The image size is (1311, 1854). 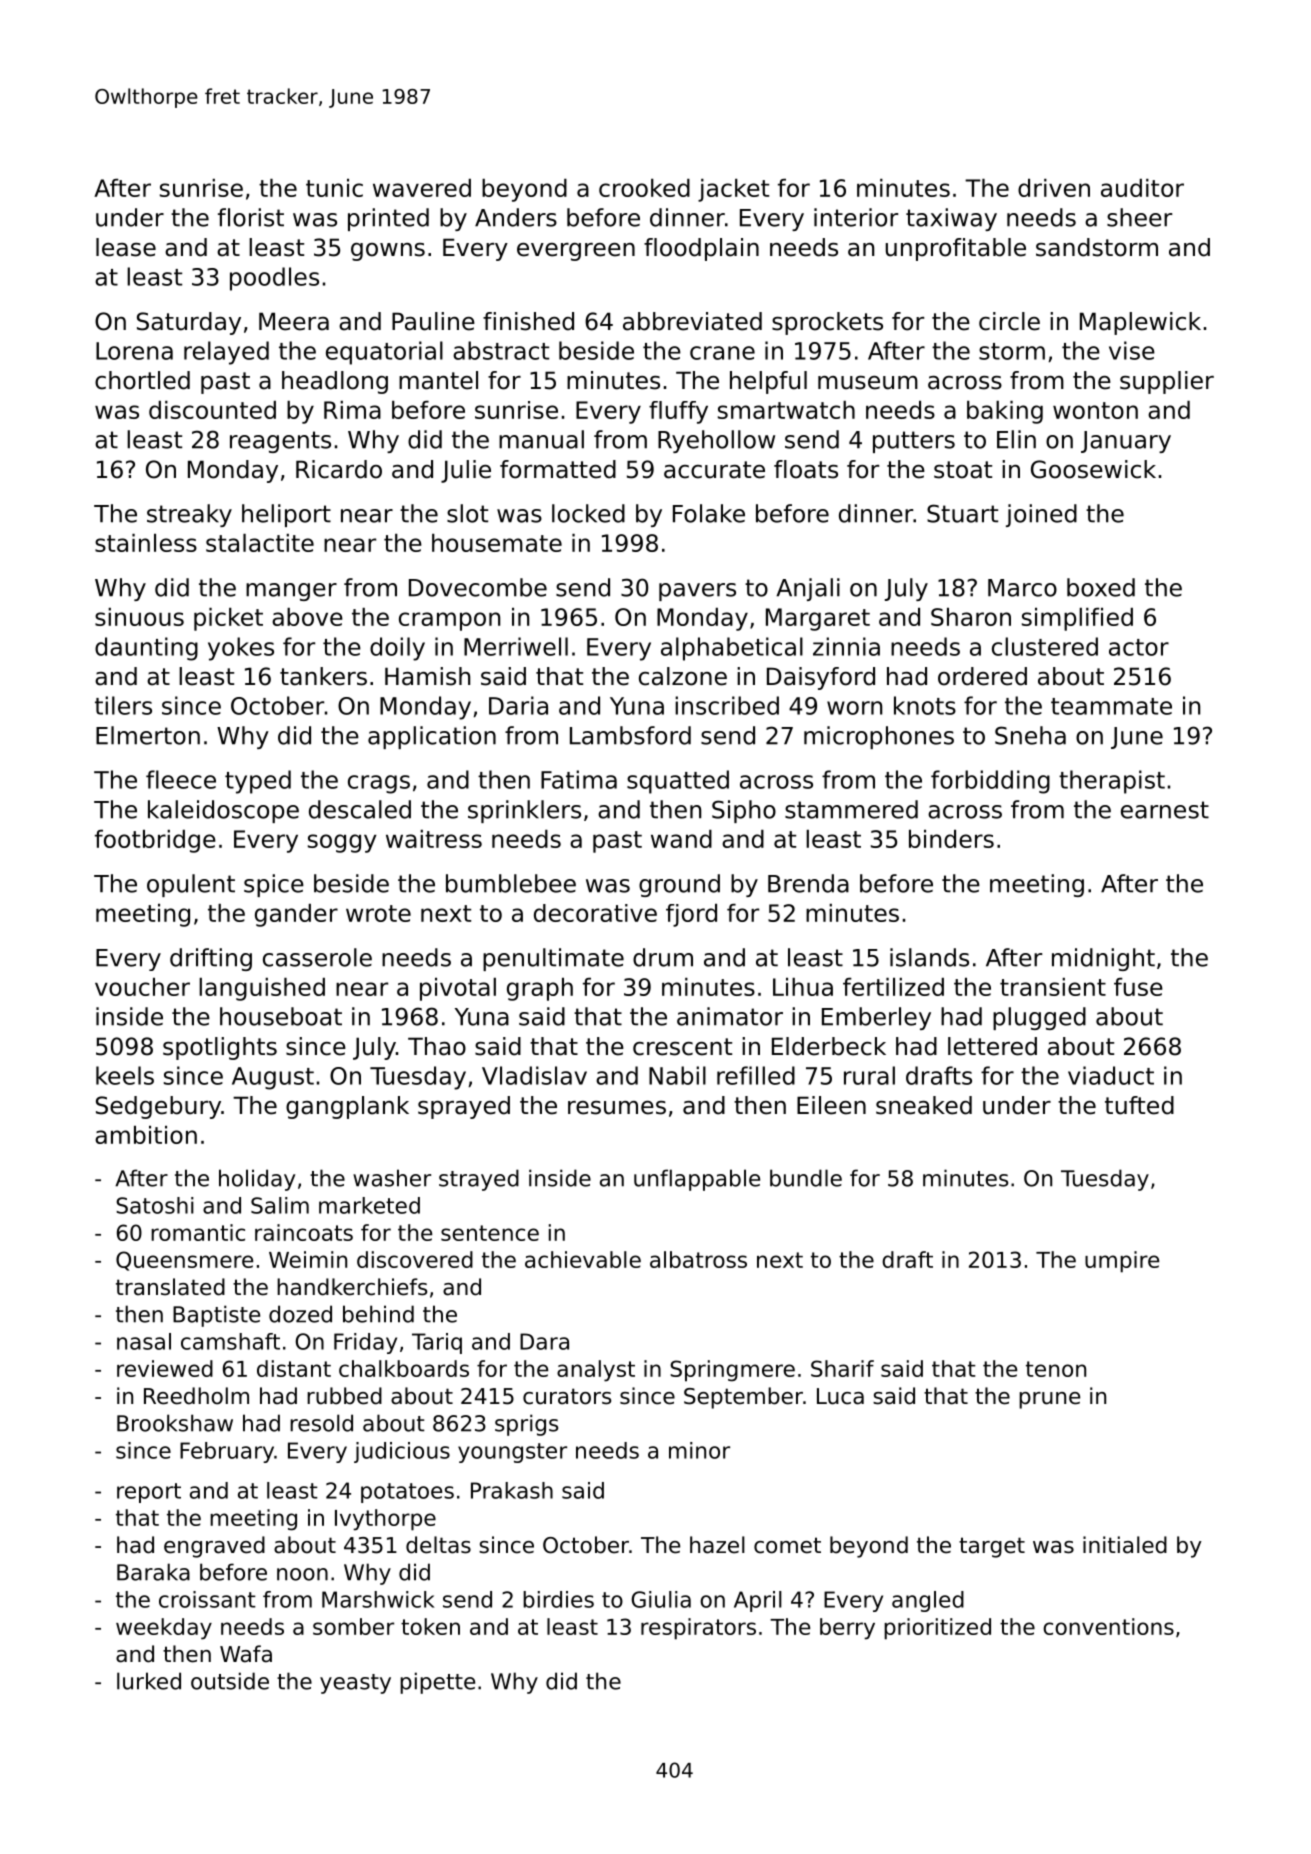 I want to click on Vladislav, so click(x=534, y=1075).
